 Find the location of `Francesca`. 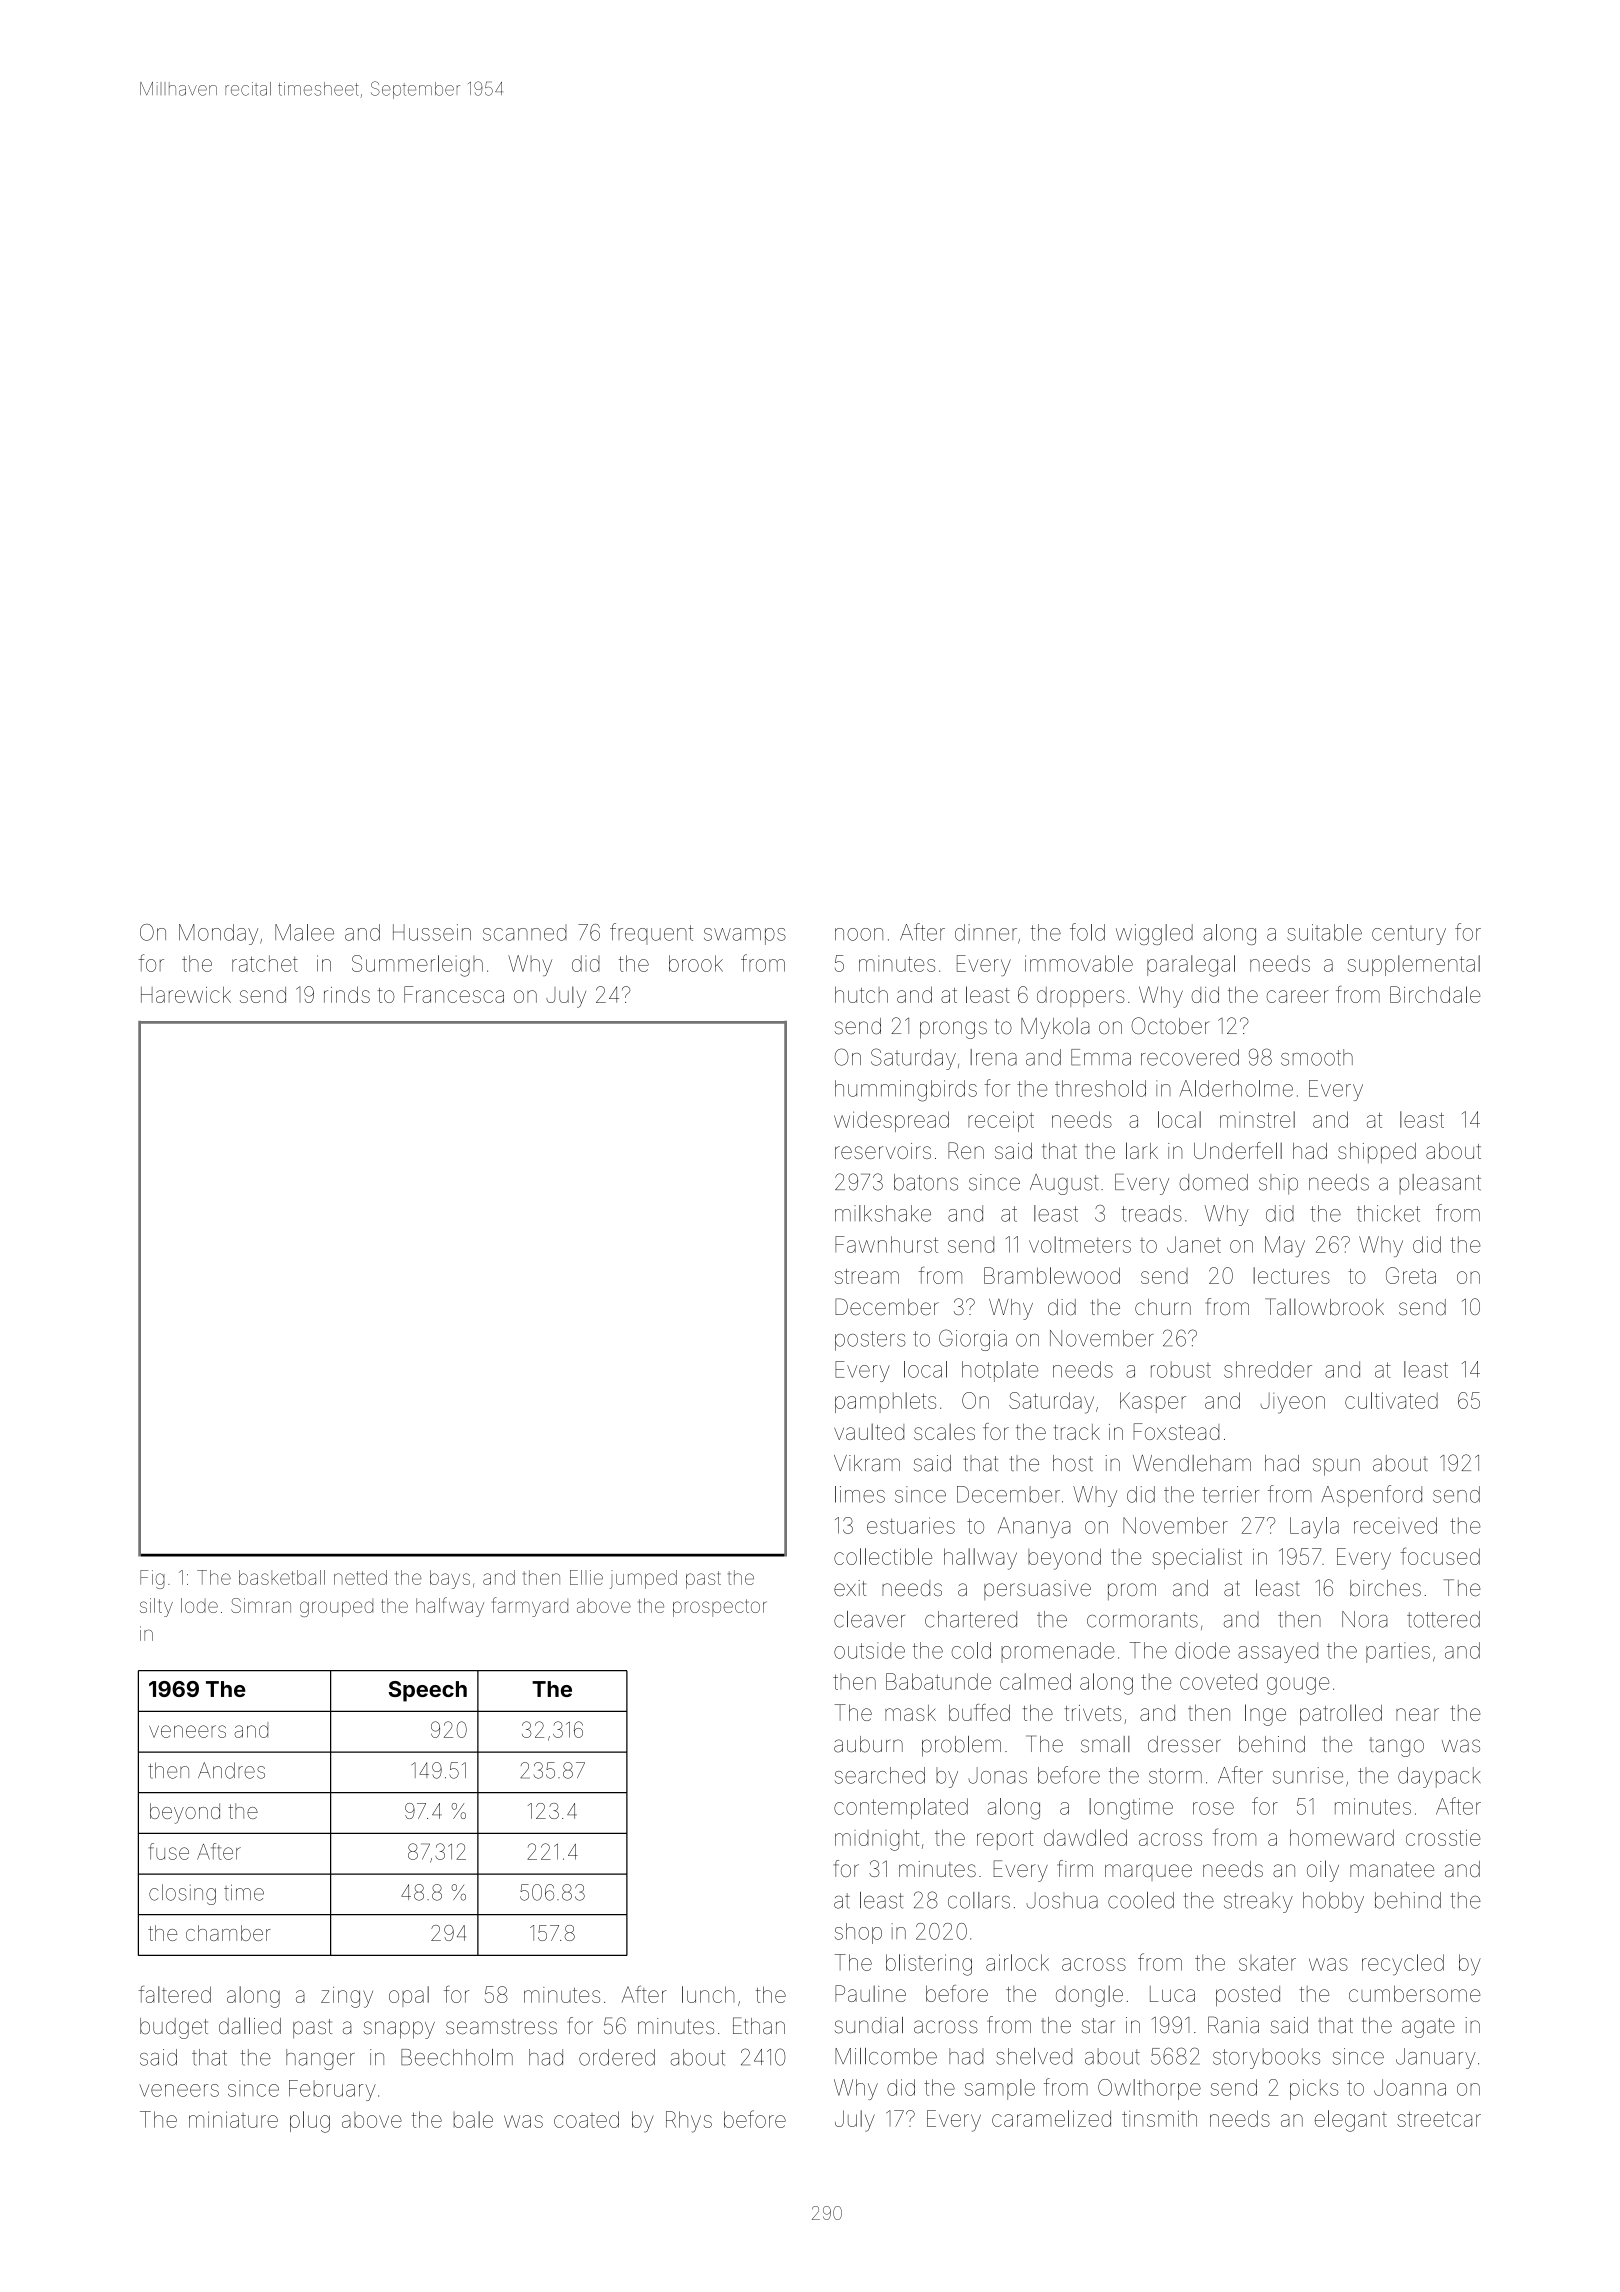

Francesca is located at coordinates (454, 994).
